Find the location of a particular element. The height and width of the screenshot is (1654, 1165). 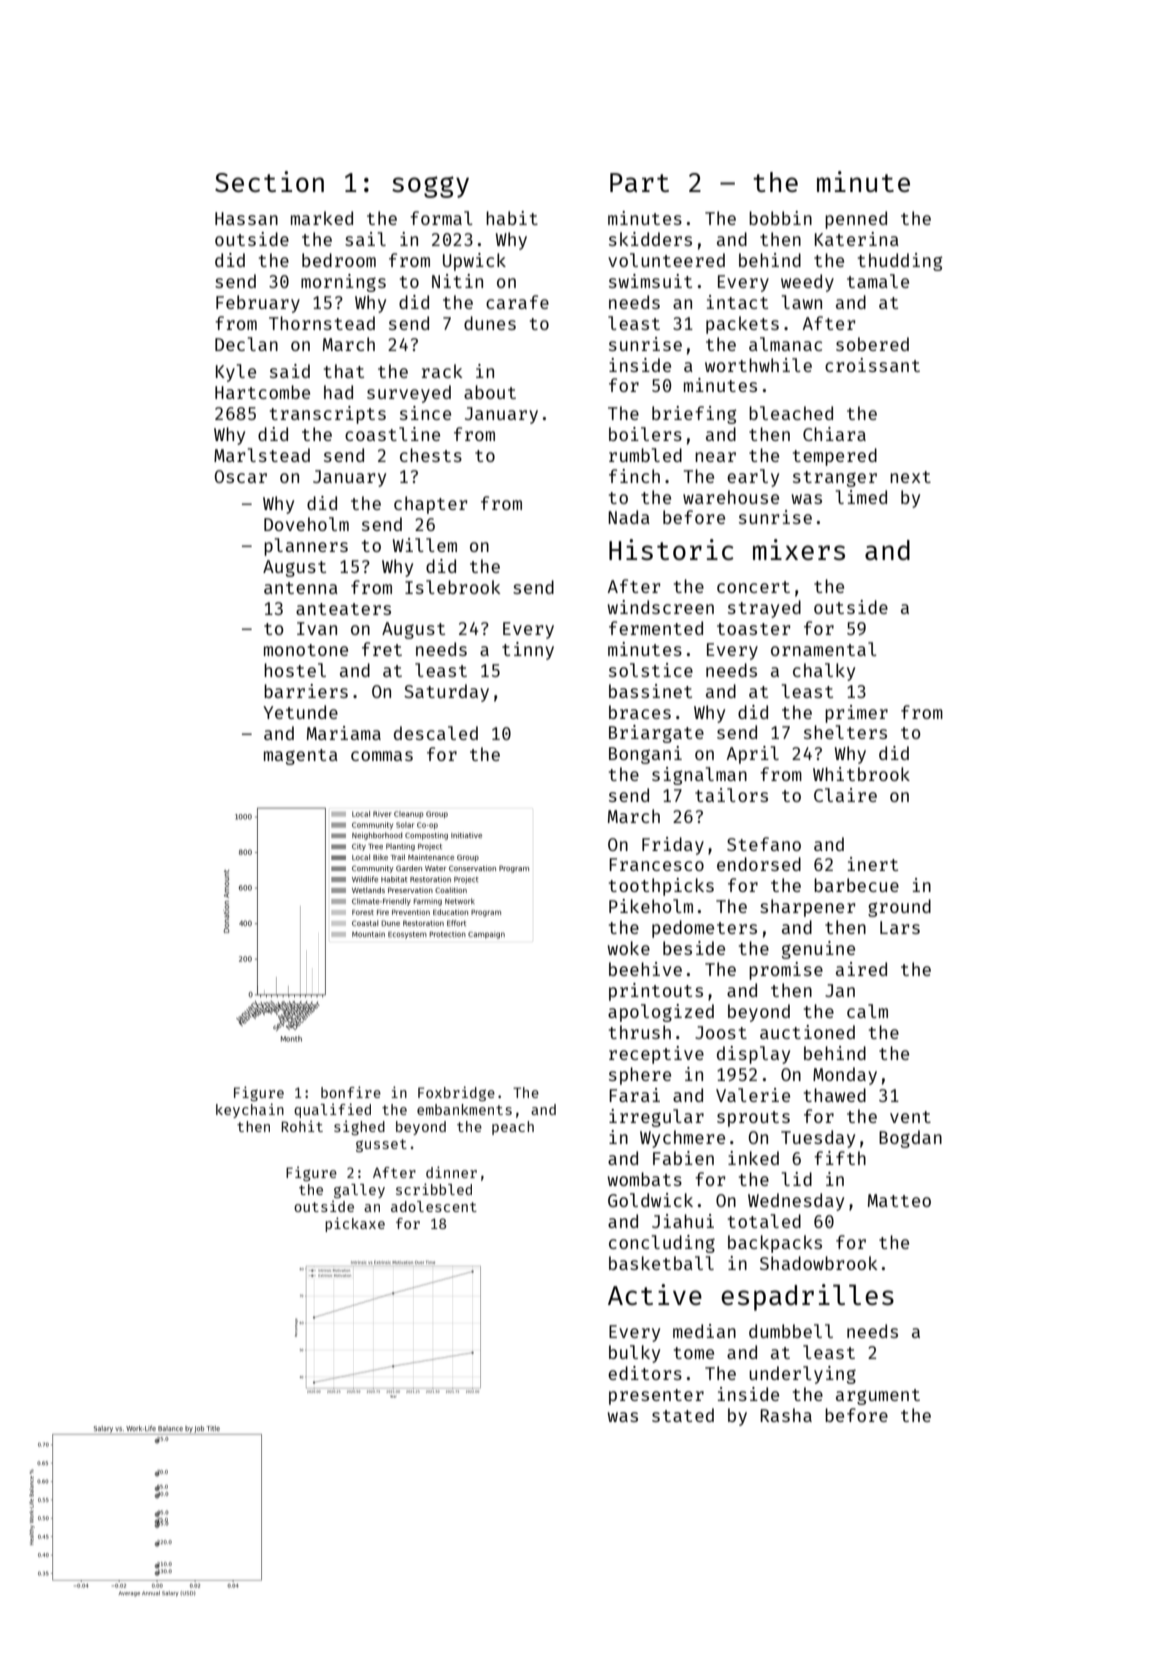

Foxbridge is located at coordinates (456, 1093).
